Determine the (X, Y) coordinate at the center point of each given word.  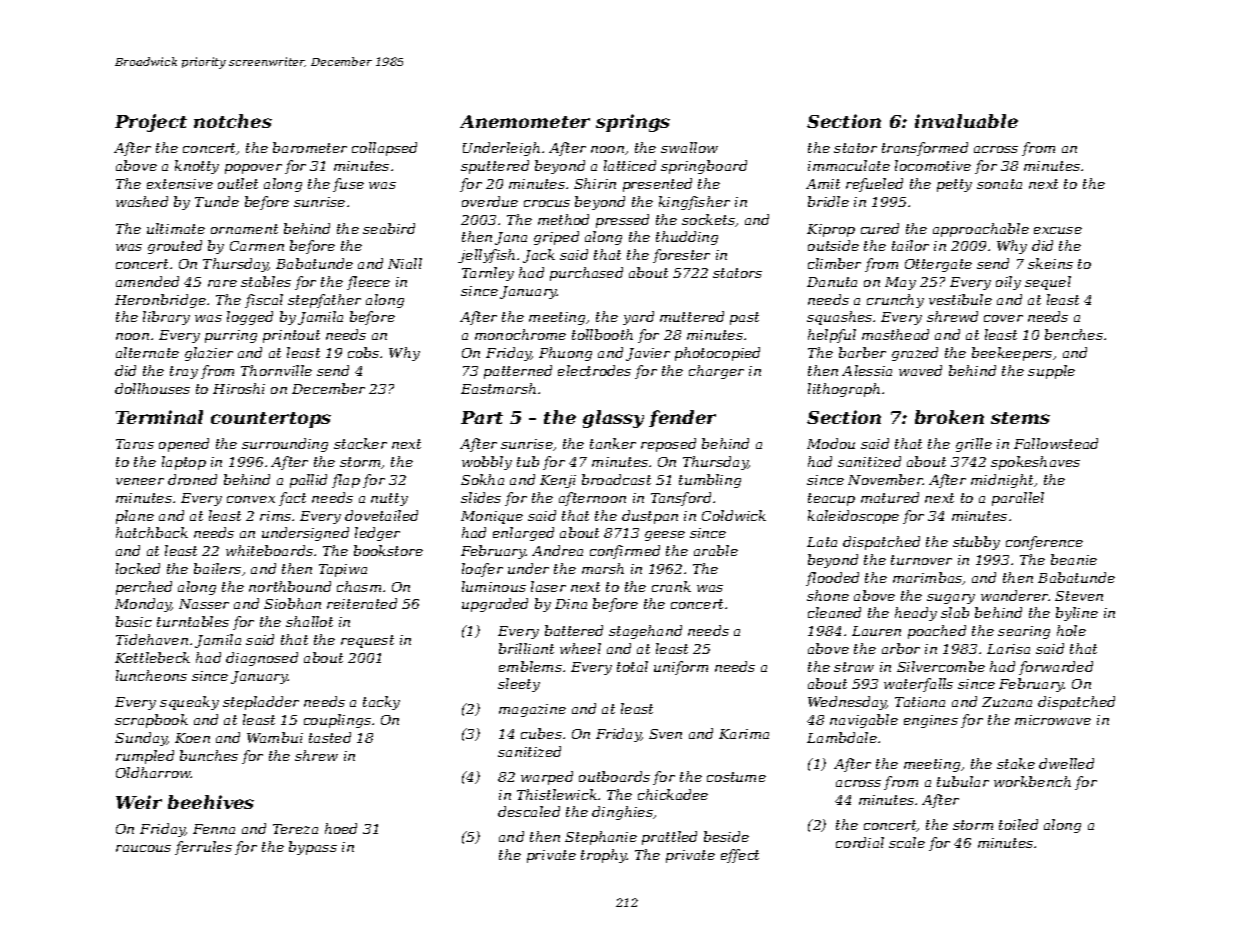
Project (151, 123)
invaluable (966, 121)
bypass (313, 848)
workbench (1032, 781)
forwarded (1056, 668)
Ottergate (938, 265)
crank (671, 586)
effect (740, 856)
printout (291, 336)
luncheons (151, 675)
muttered (692, 316)
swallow (689, 147)
